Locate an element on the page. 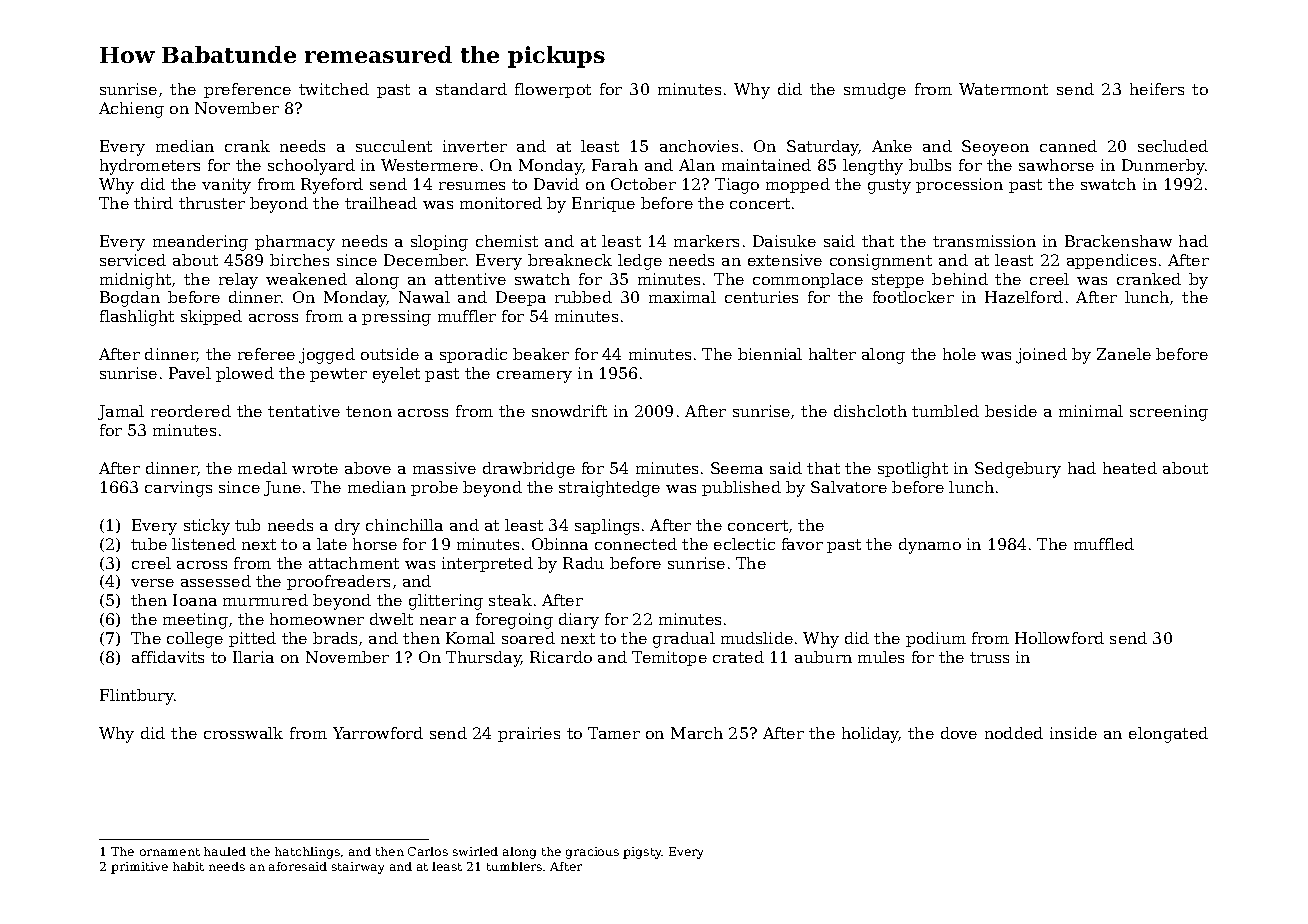  ornament is located at coordinates (170, 852).
